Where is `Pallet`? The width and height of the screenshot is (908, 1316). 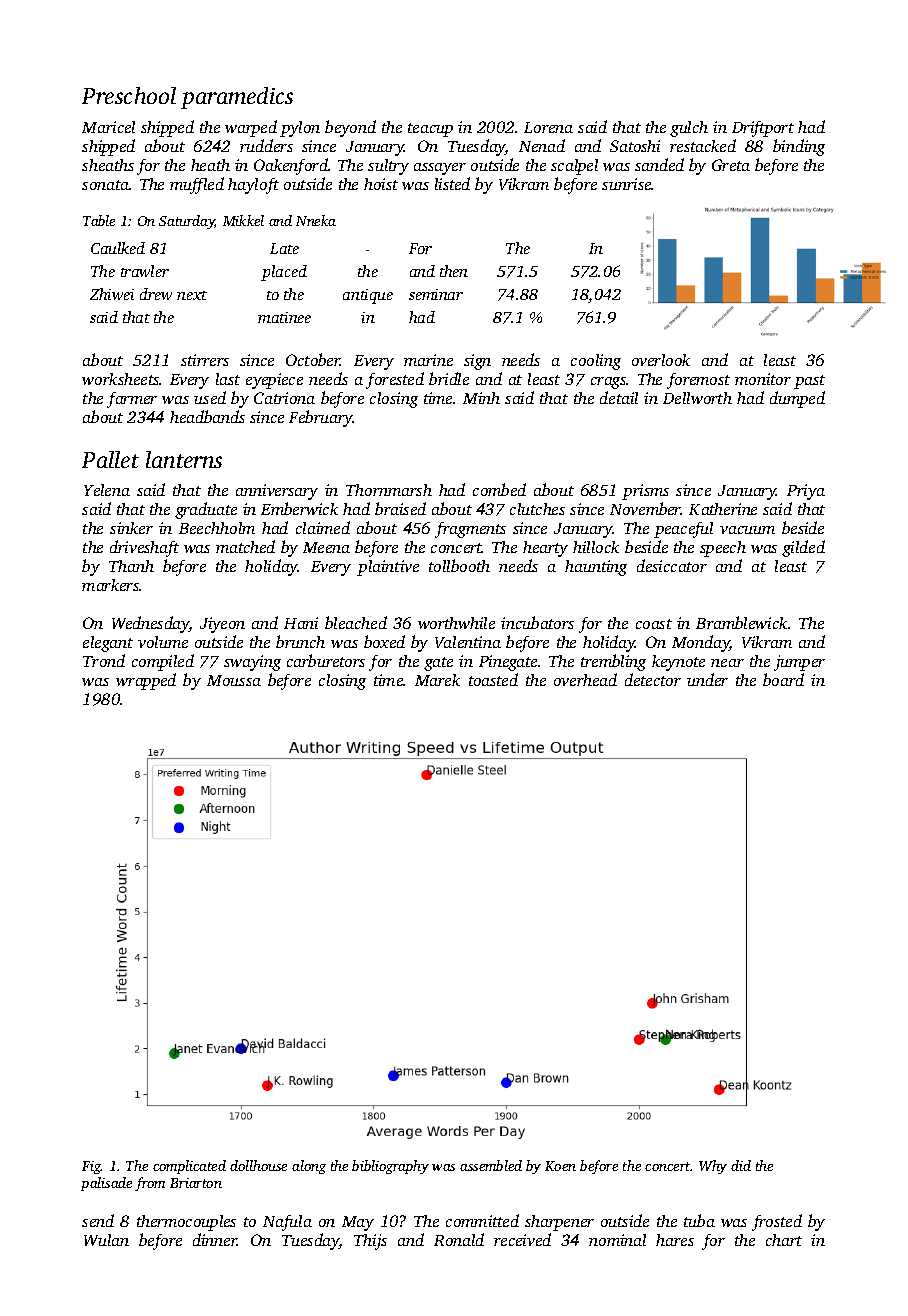
Pallet is located at coordinates (110, 459).
